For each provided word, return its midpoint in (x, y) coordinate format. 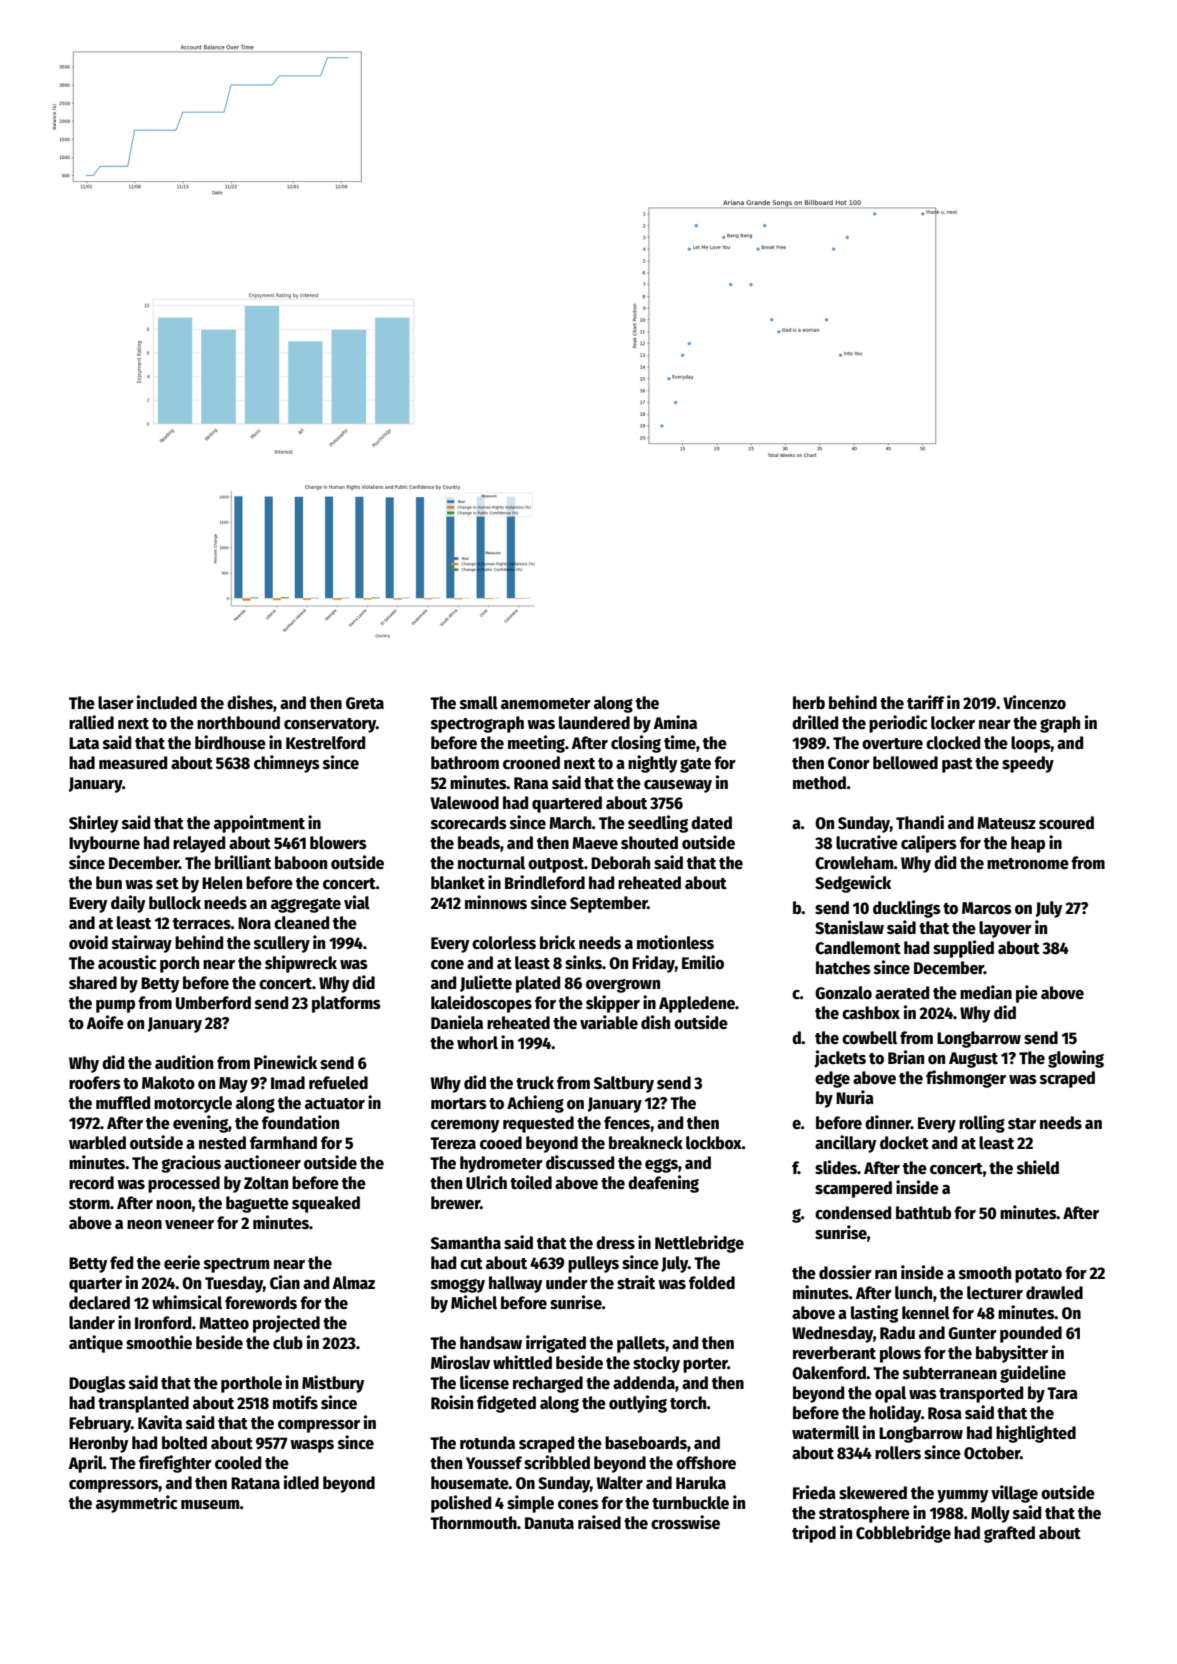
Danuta (549, 1523)
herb (809, 703)
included (167, 702)
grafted (1009, 1534)
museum (210, 1505)
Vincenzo (1034, 702)
